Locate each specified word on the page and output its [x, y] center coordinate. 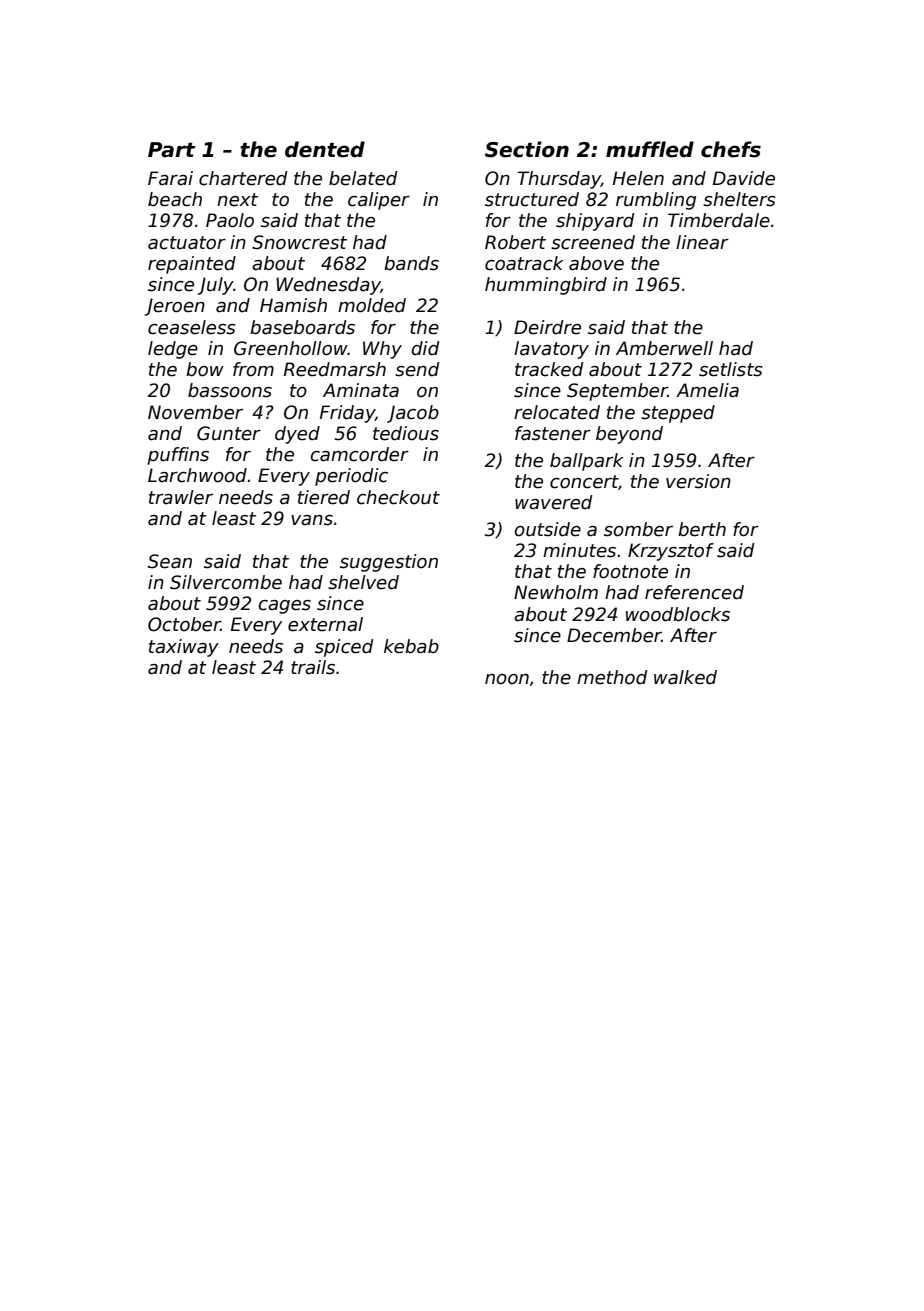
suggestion [389, 563]
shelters [739, 199]
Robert [515, 242]
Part [172, 150]
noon [507, 679]
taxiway [184, 648]
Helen [638, 178]
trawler [181, 497]
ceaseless [192, 327]
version [698, 481]
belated [363, 178]
